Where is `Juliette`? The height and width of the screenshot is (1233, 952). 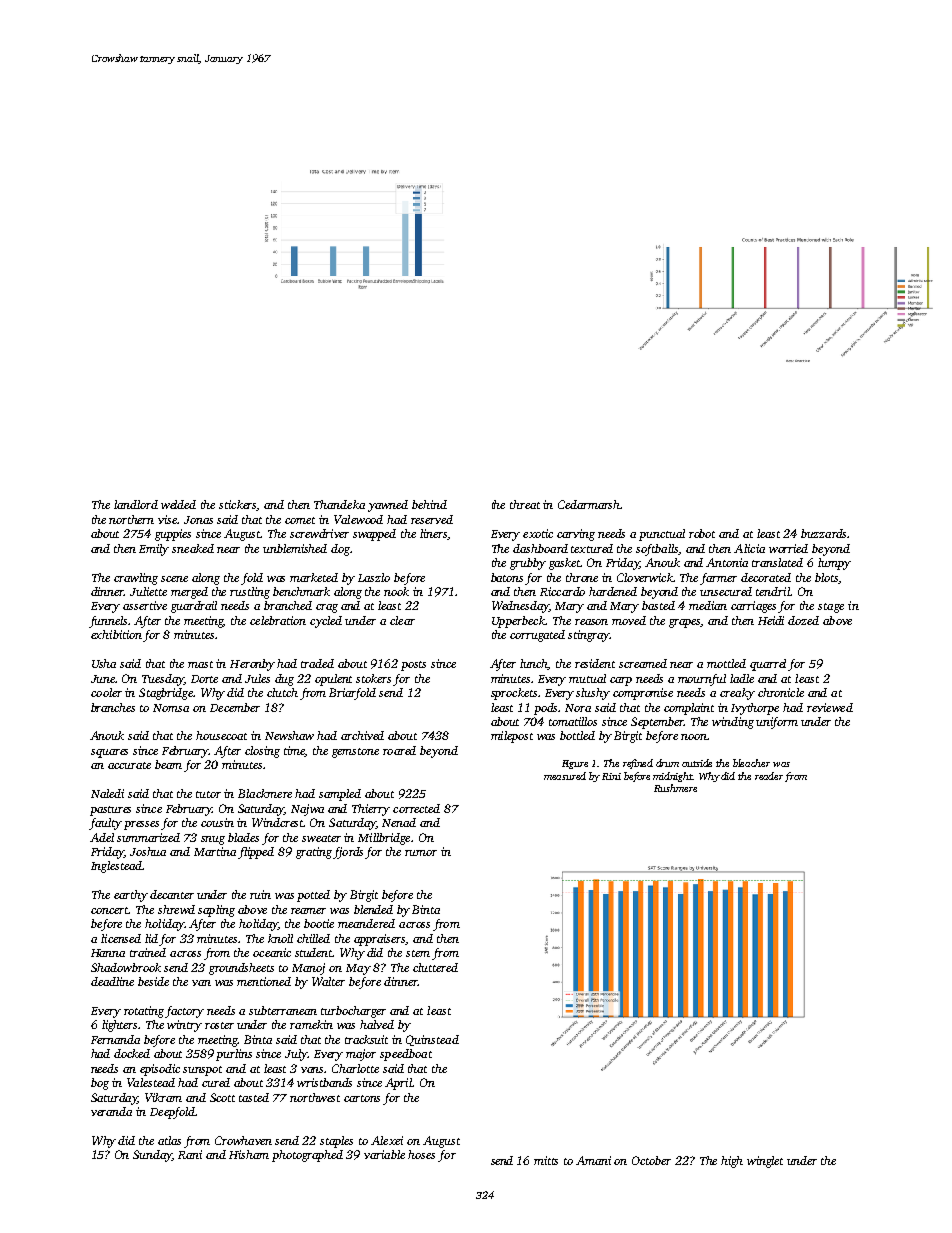
Juliette is located at coordinates (148, 591).
